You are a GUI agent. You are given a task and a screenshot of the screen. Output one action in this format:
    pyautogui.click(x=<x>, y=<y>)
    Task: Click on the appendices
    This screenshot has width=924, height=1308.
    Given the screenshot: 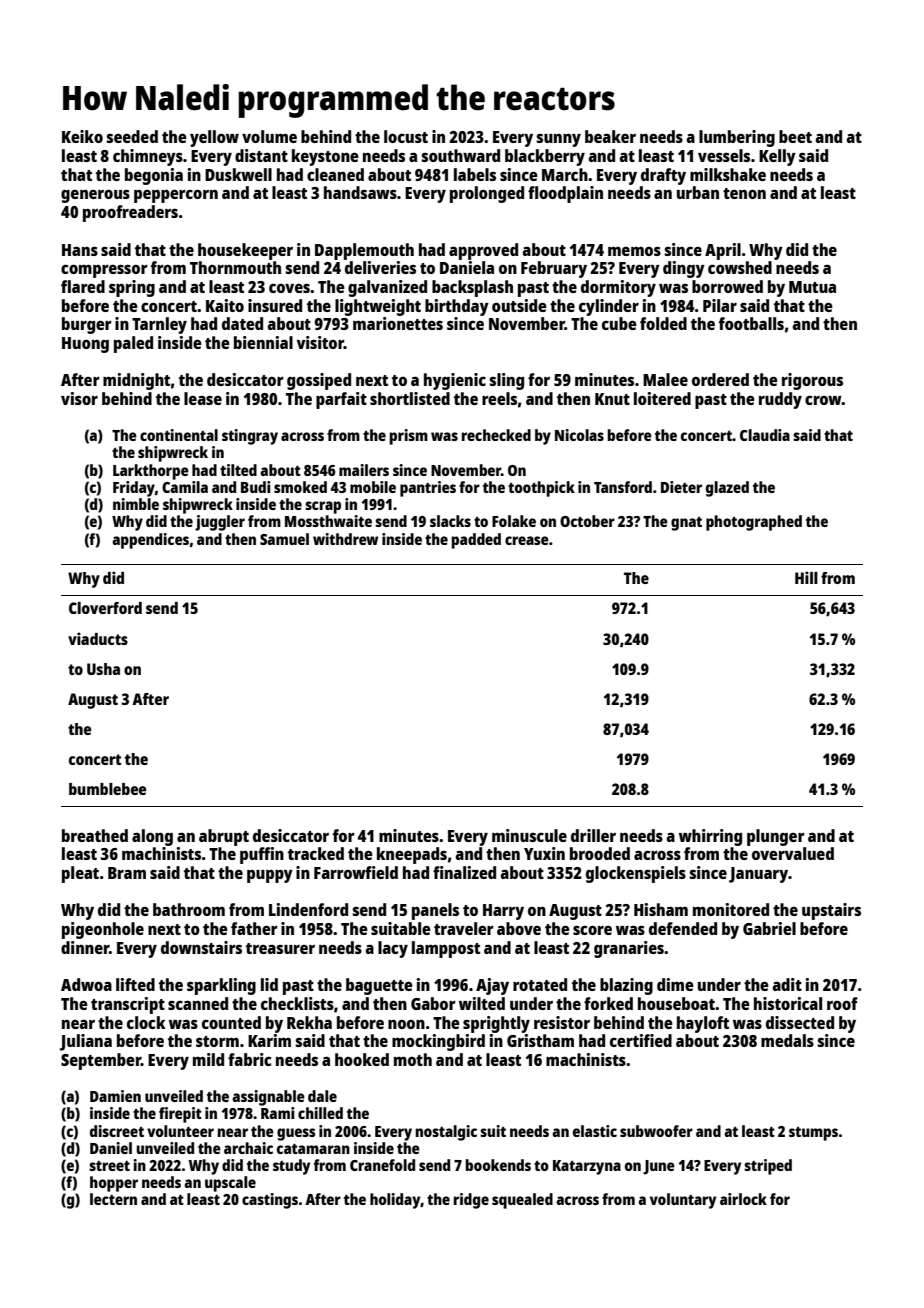 What is the action you would take?
    pyautogui.click(x=150, y=541)
